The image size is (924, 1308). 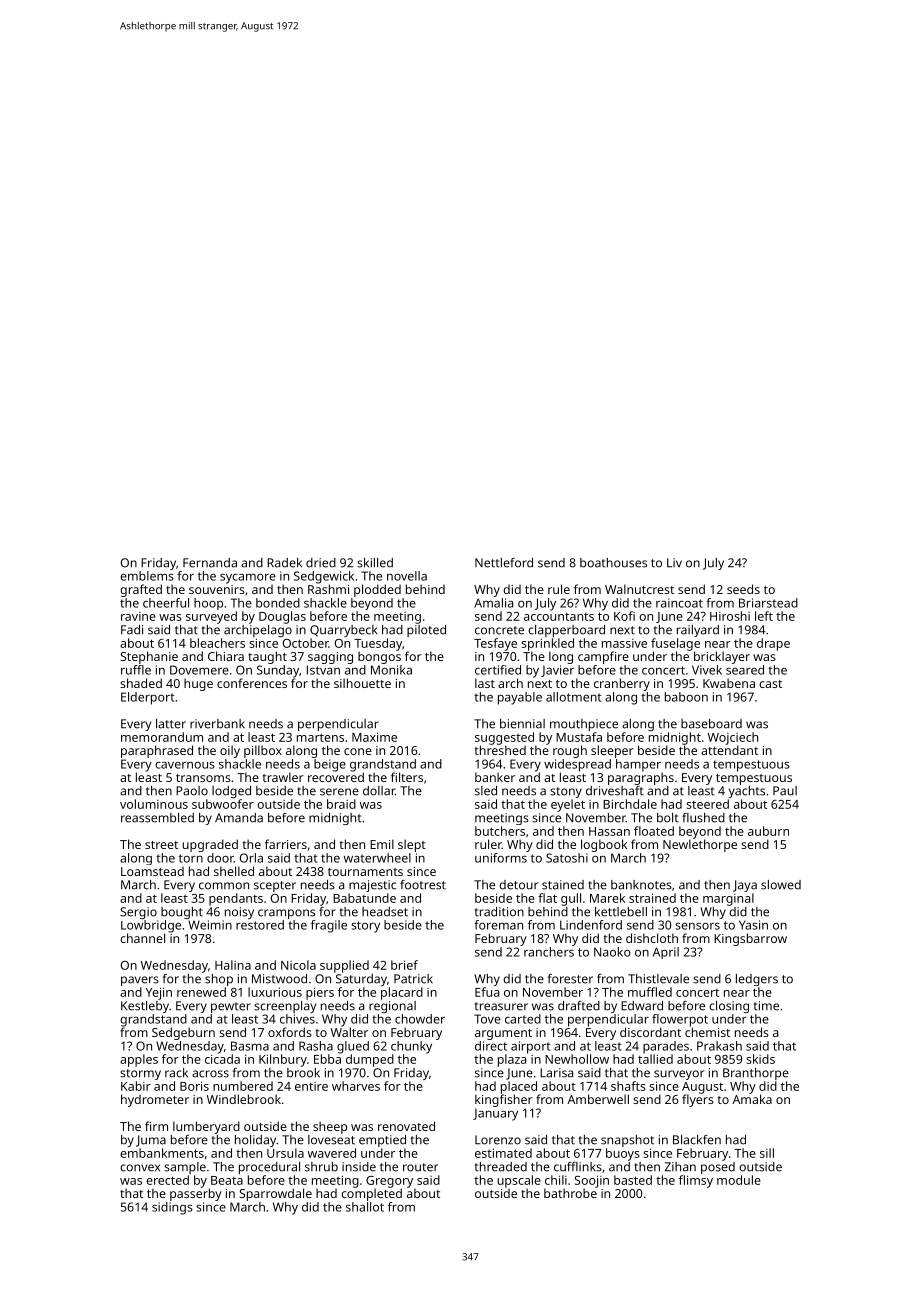 What do you see at coordinates (531, 1047) in the screenshot?
I see `airport` at bounding box center [531, 1047].
